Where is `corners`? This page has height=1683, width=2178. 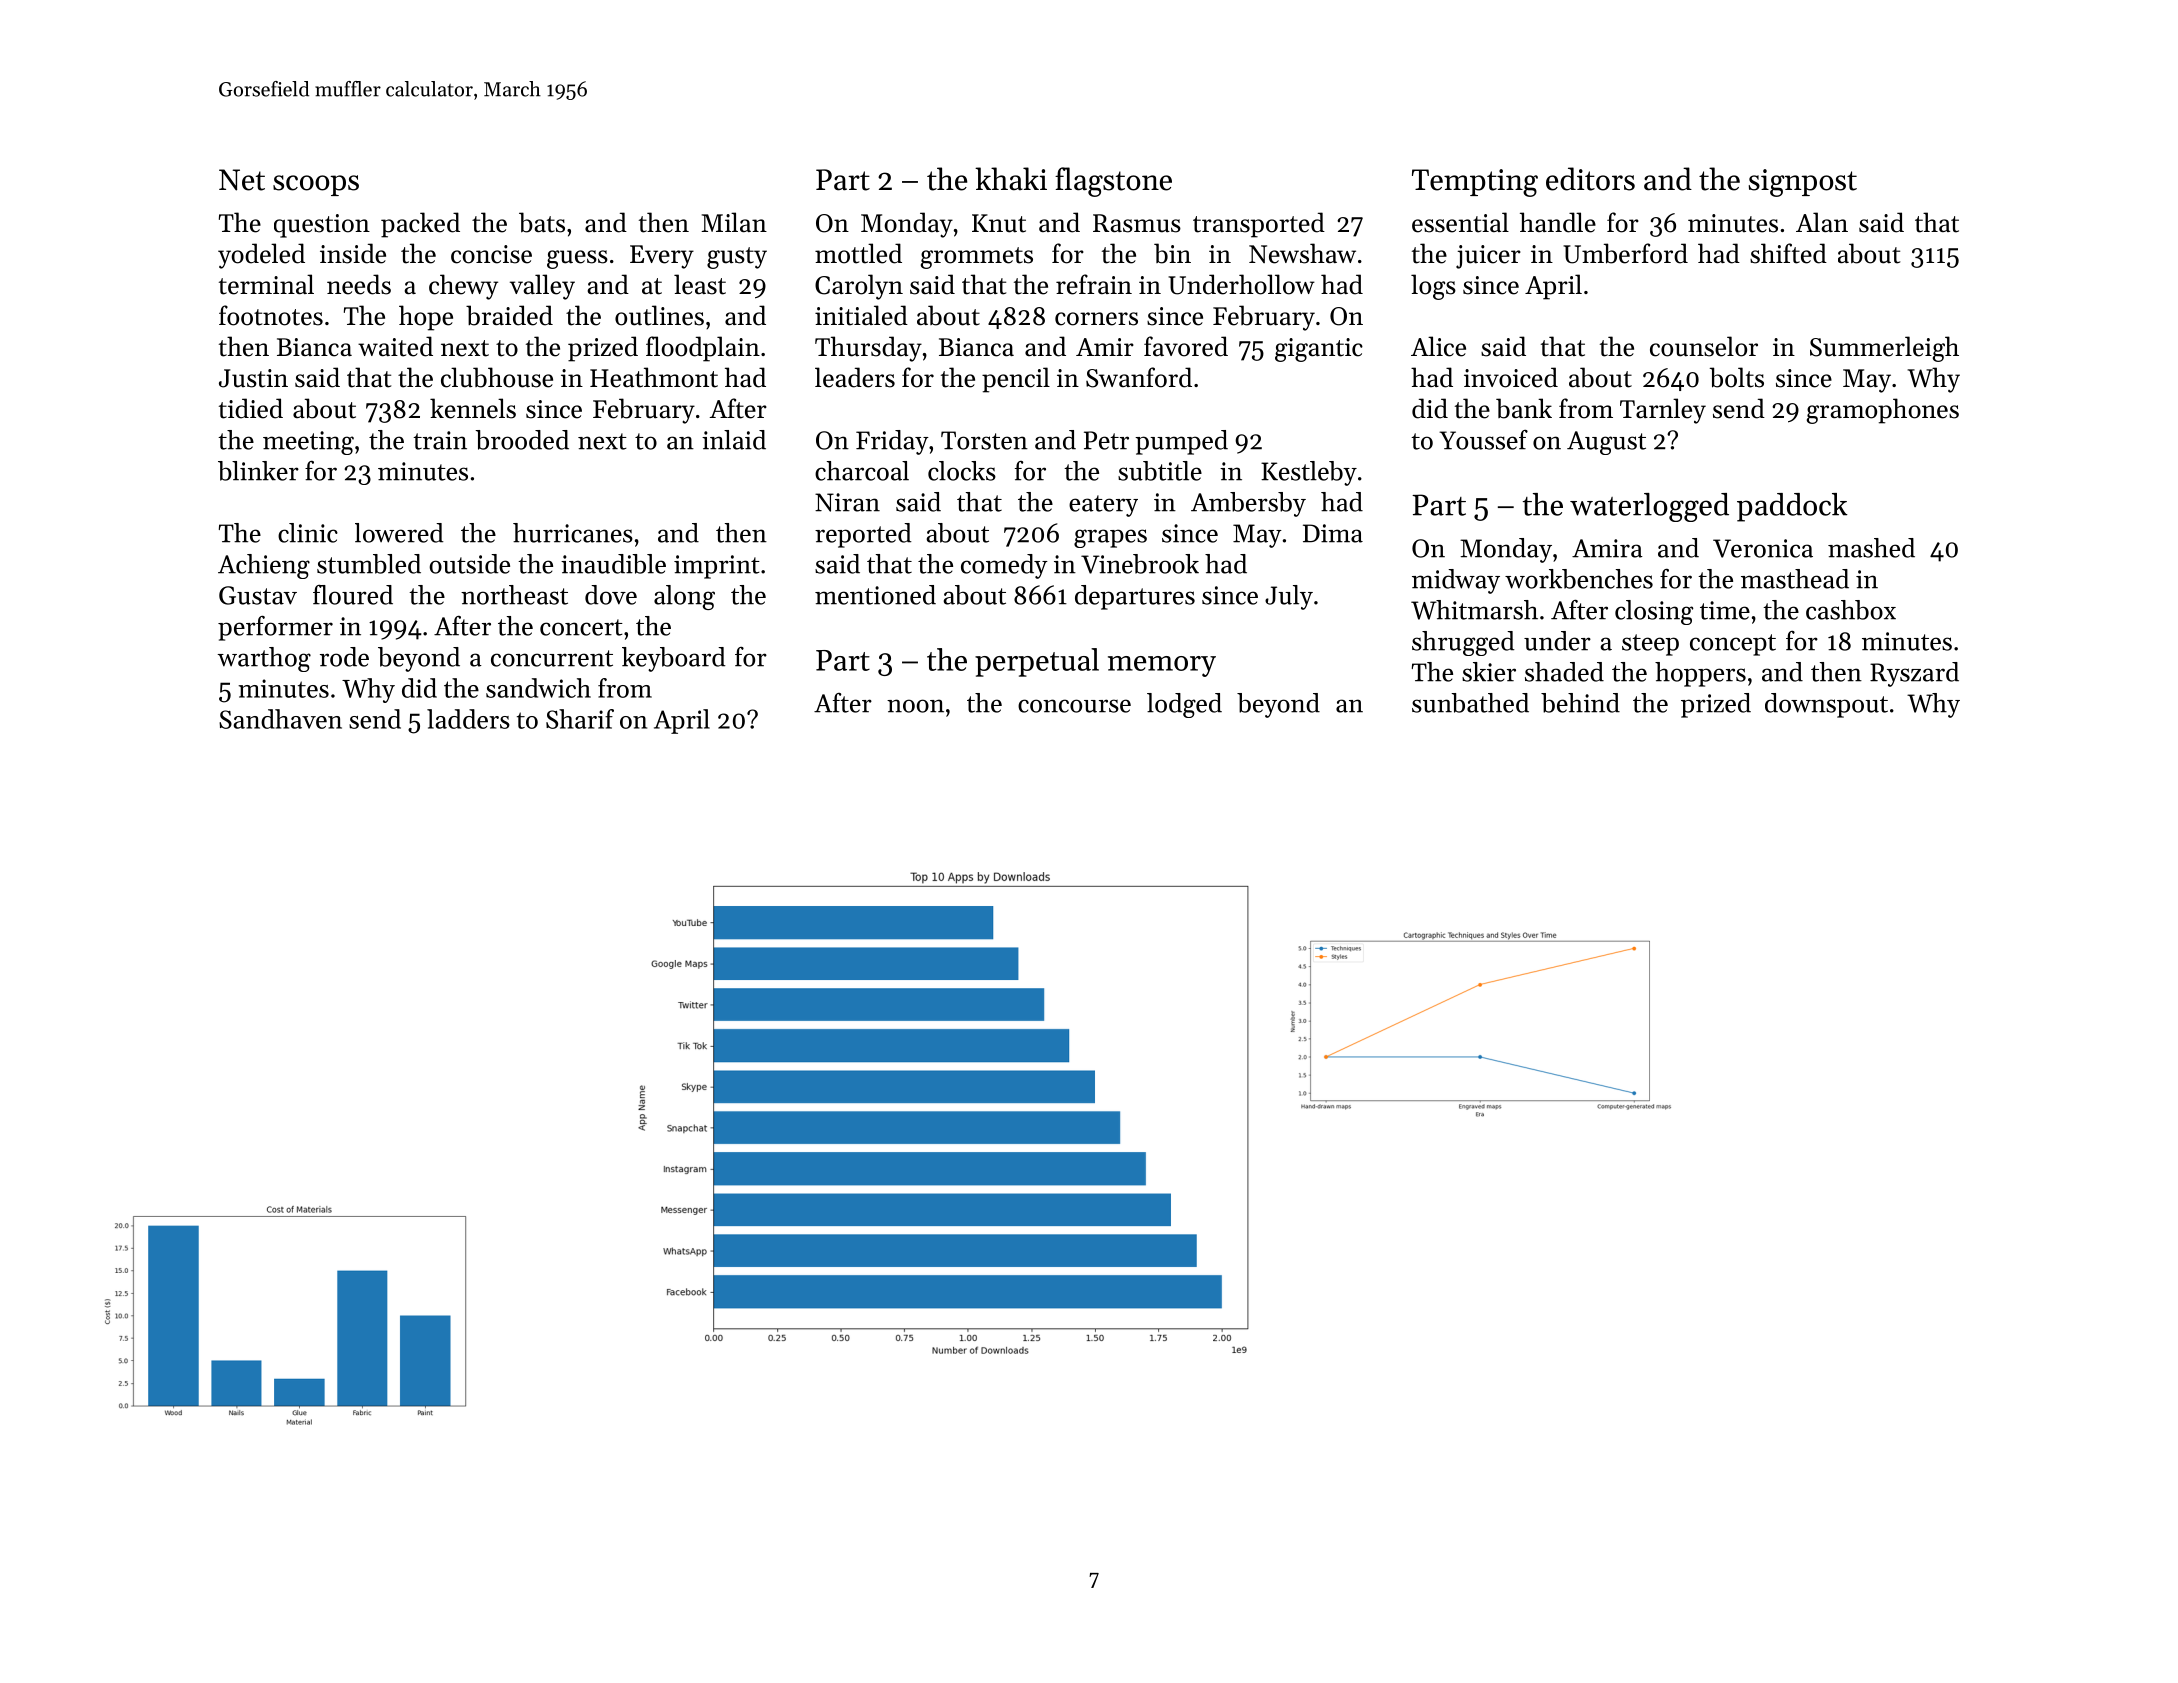
corners is located at coordinates (1096, 319).
